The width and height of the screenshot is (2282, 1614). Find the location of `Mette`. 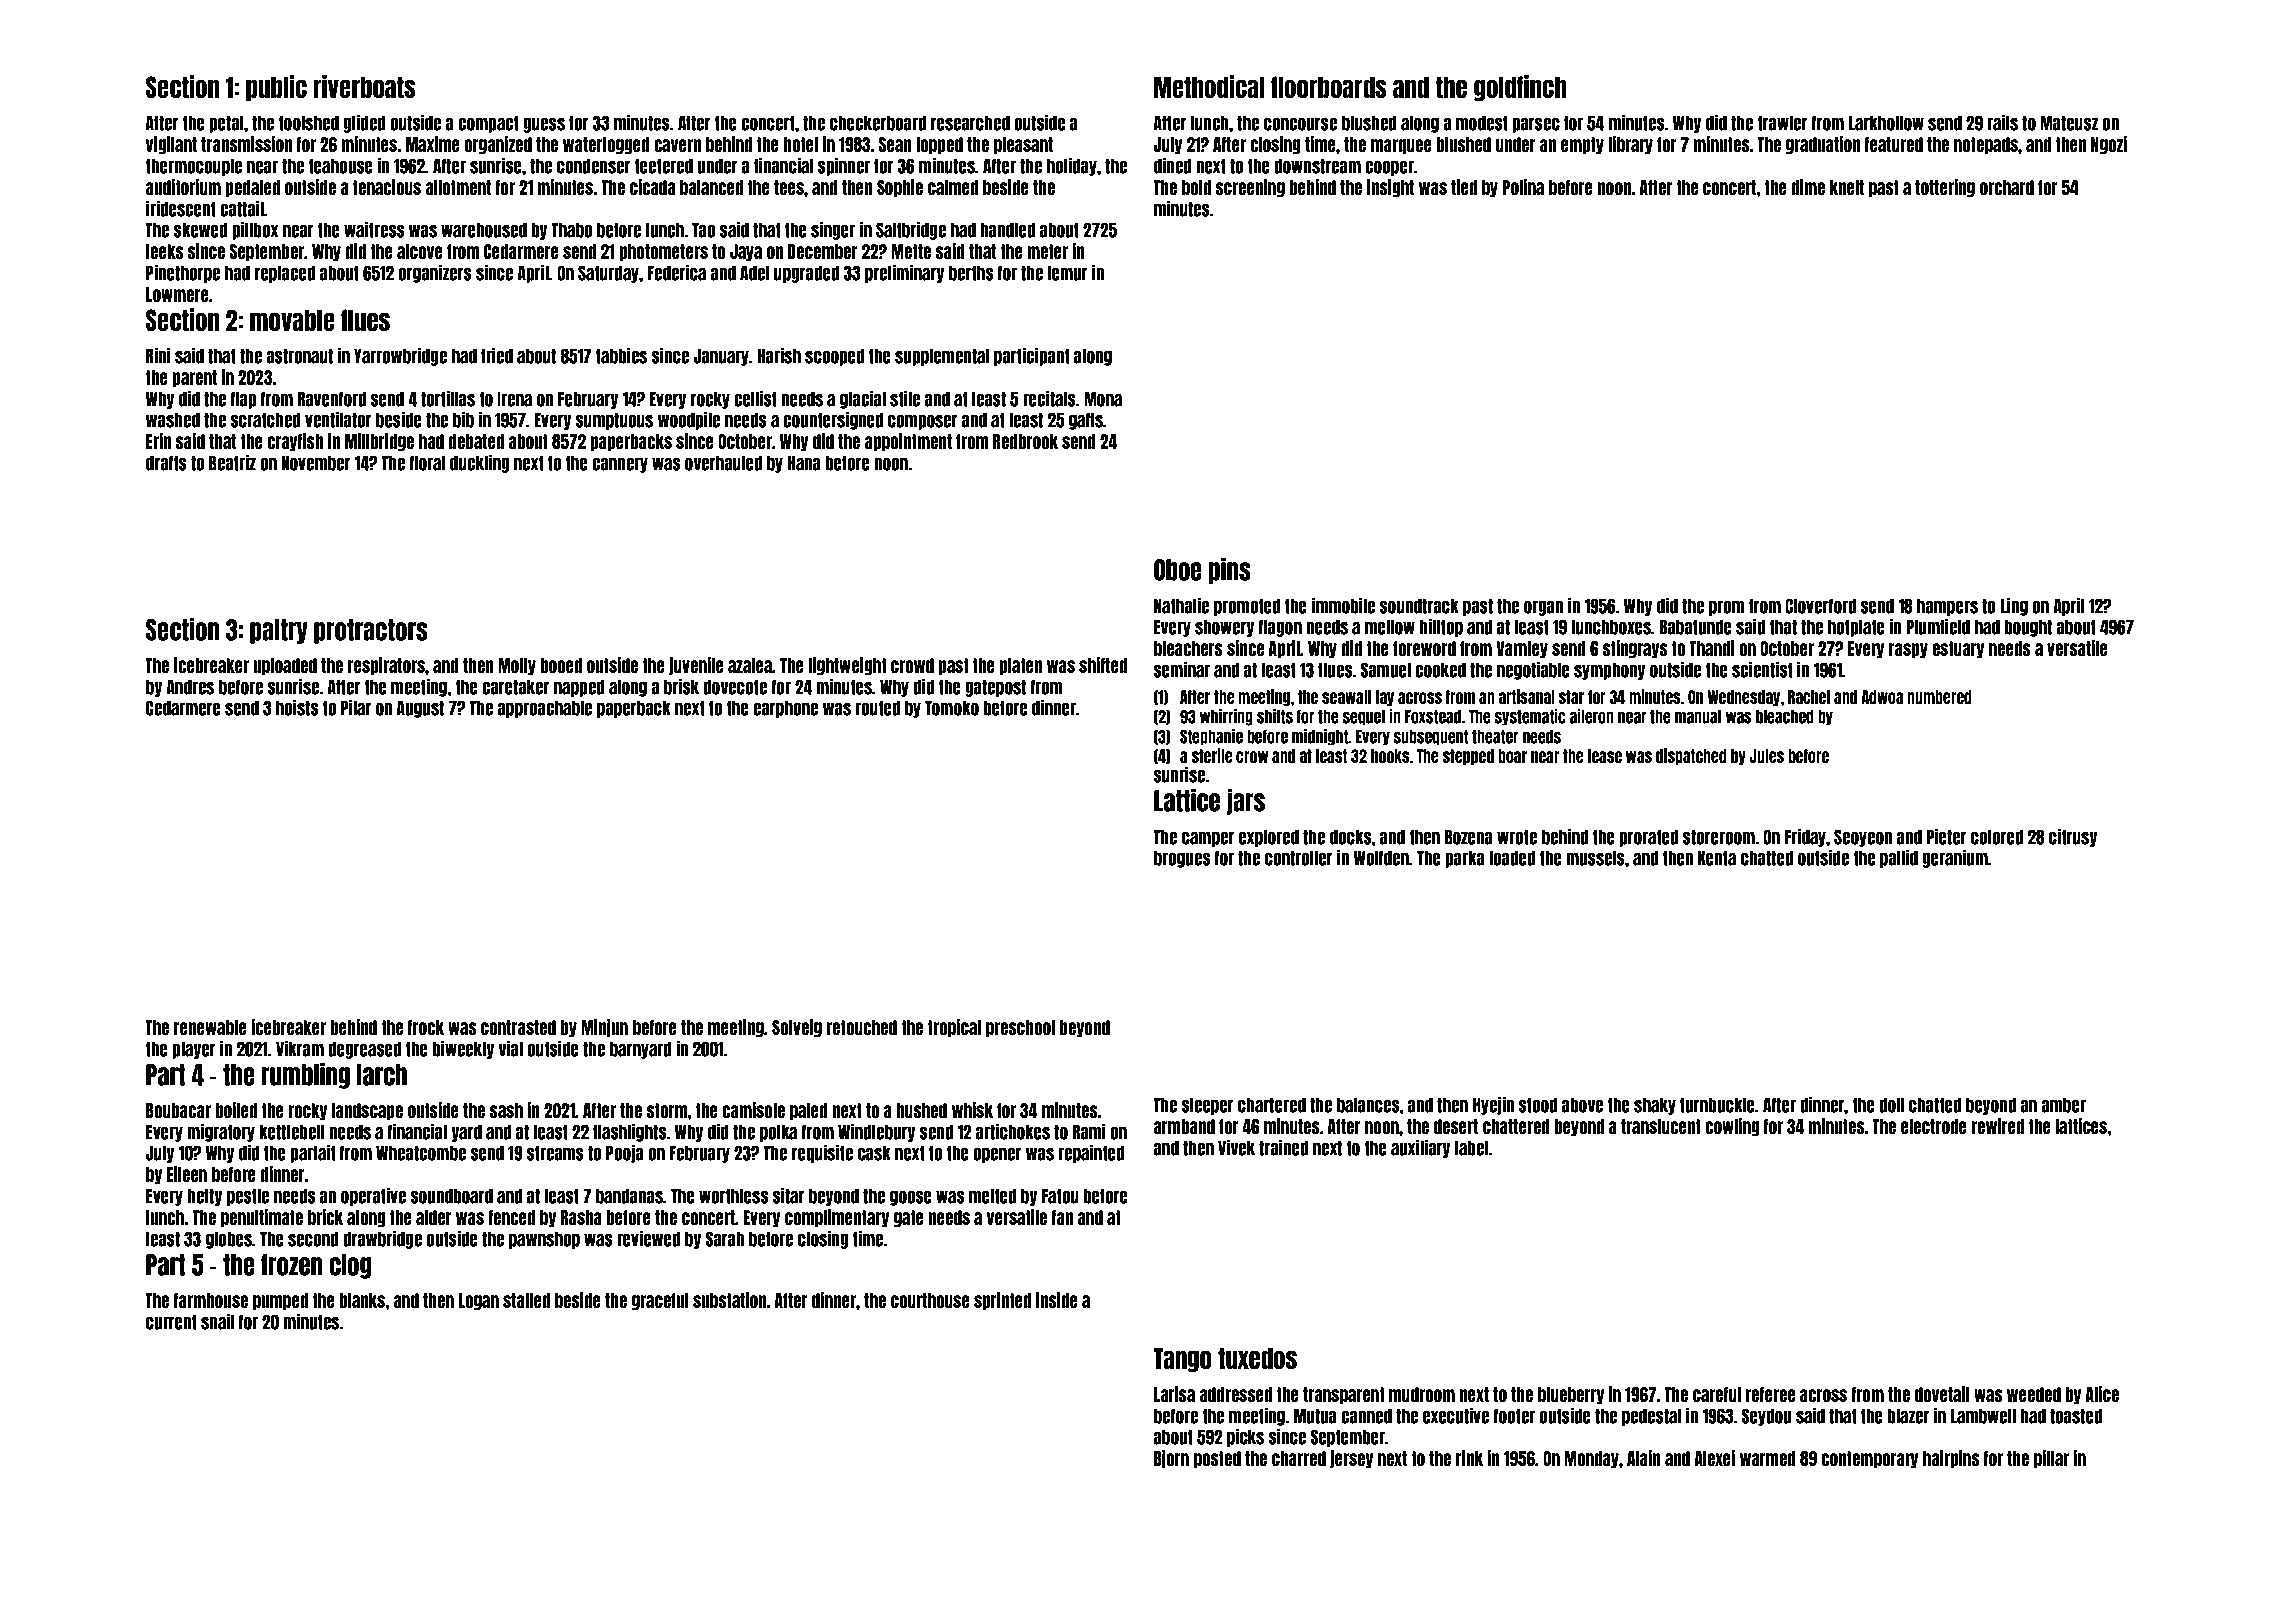

Mette is located at coordinates (911, 251).
